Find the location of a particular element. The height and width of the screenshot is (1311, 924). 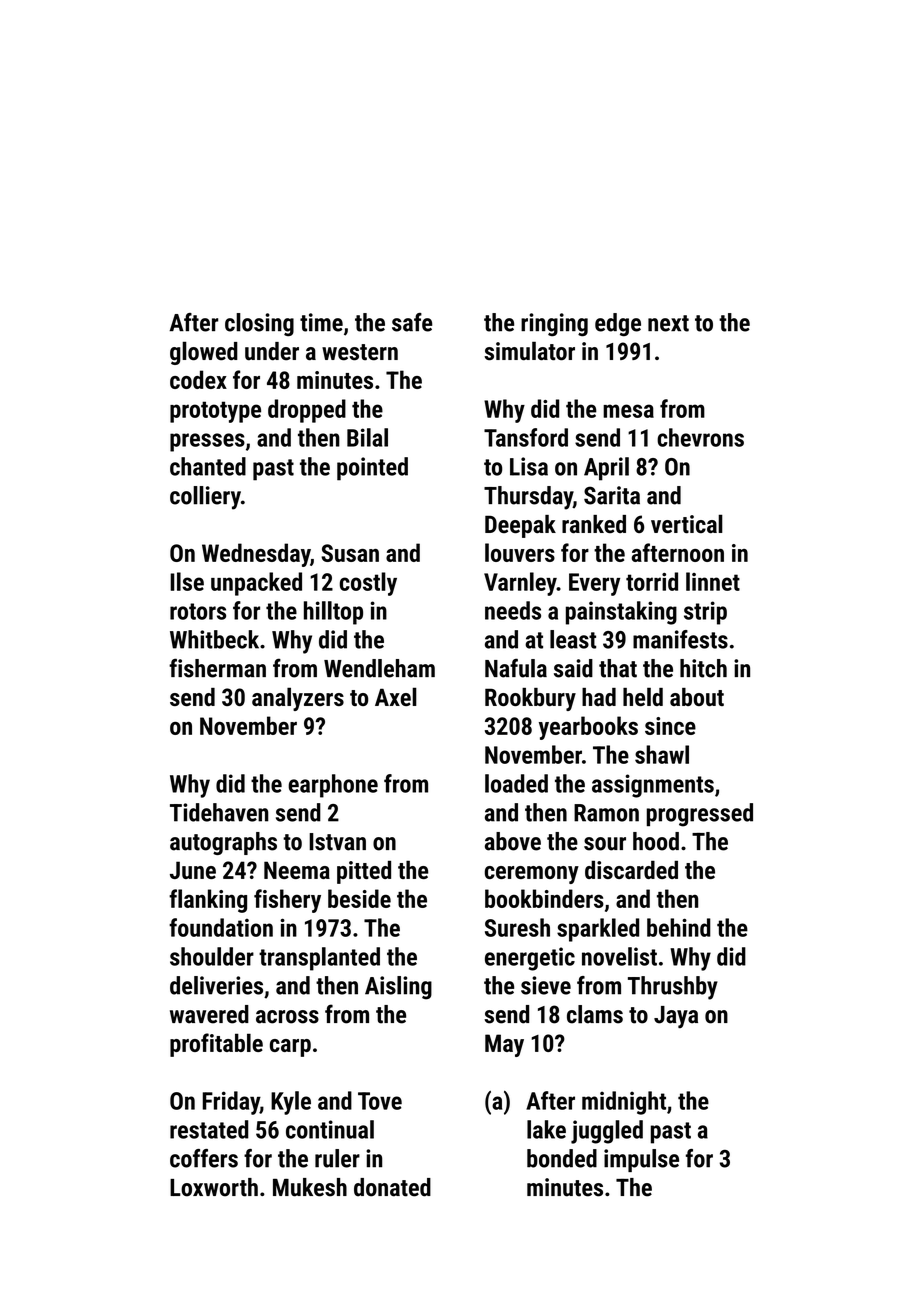

Istvan is located at coordinates (337, 842).
